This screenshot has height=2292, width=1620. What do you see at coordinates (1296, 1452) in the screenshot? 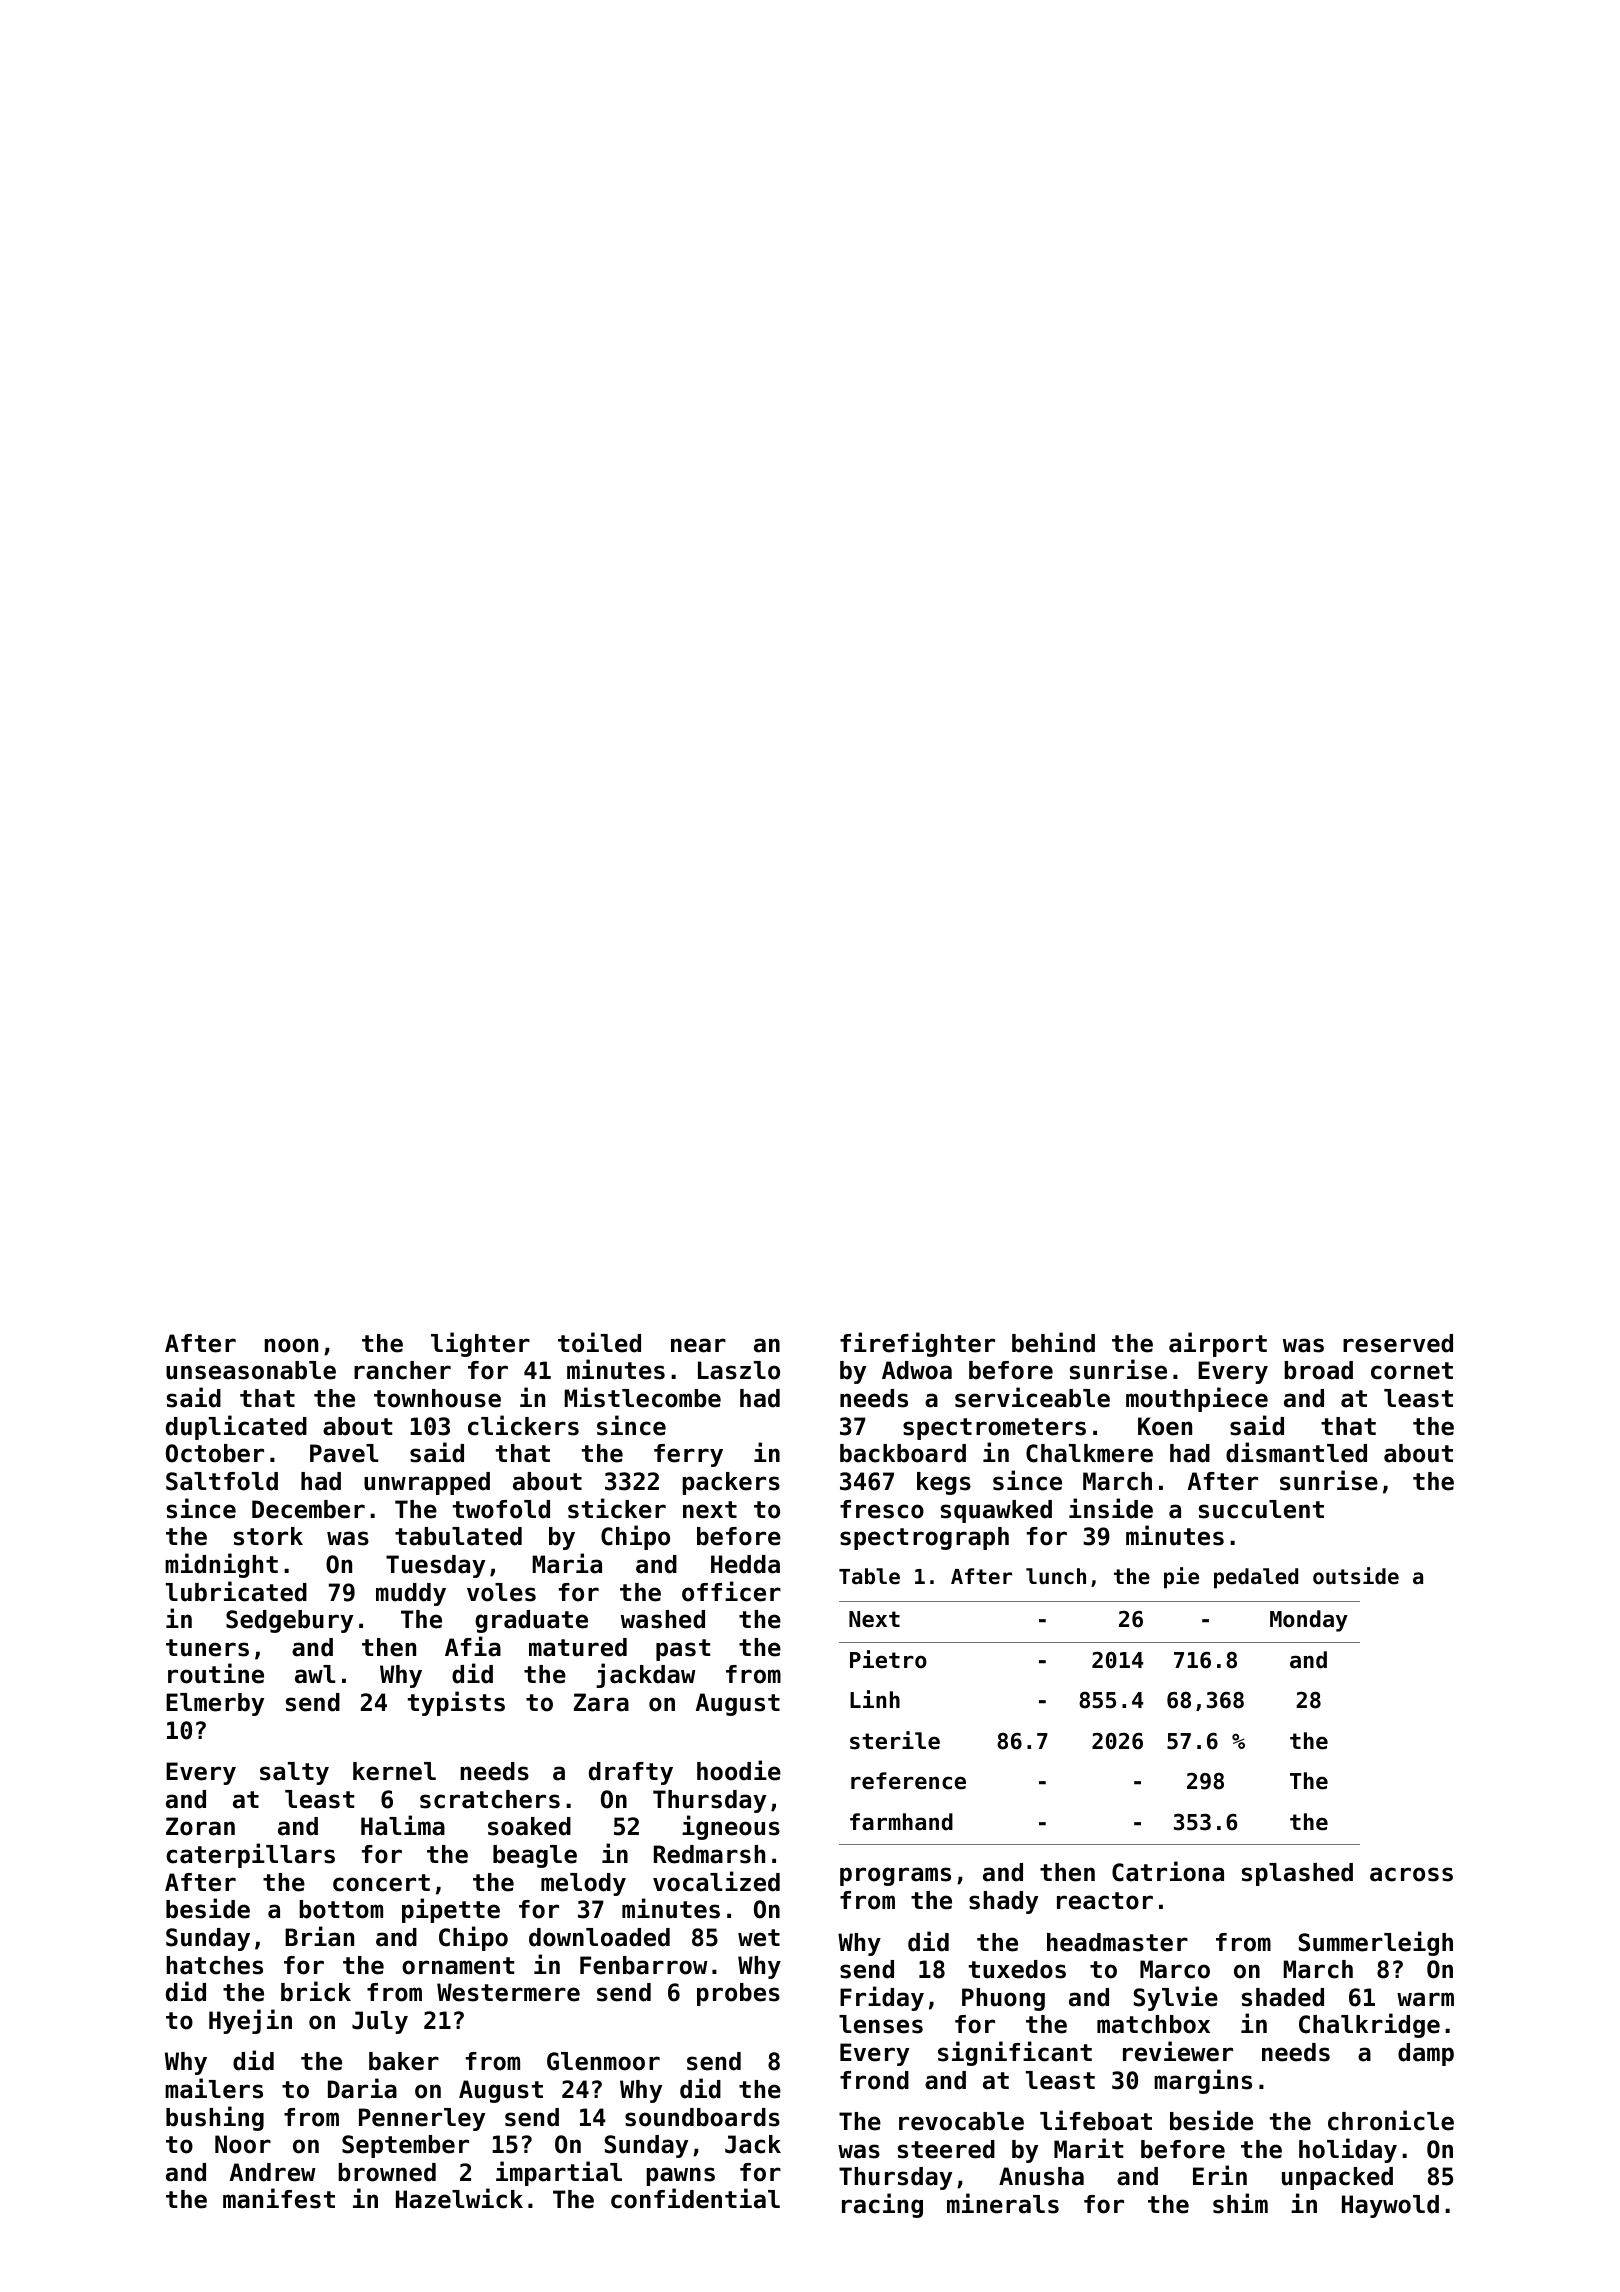
I see `dismantled` at bounding box center [1296, 1452].
